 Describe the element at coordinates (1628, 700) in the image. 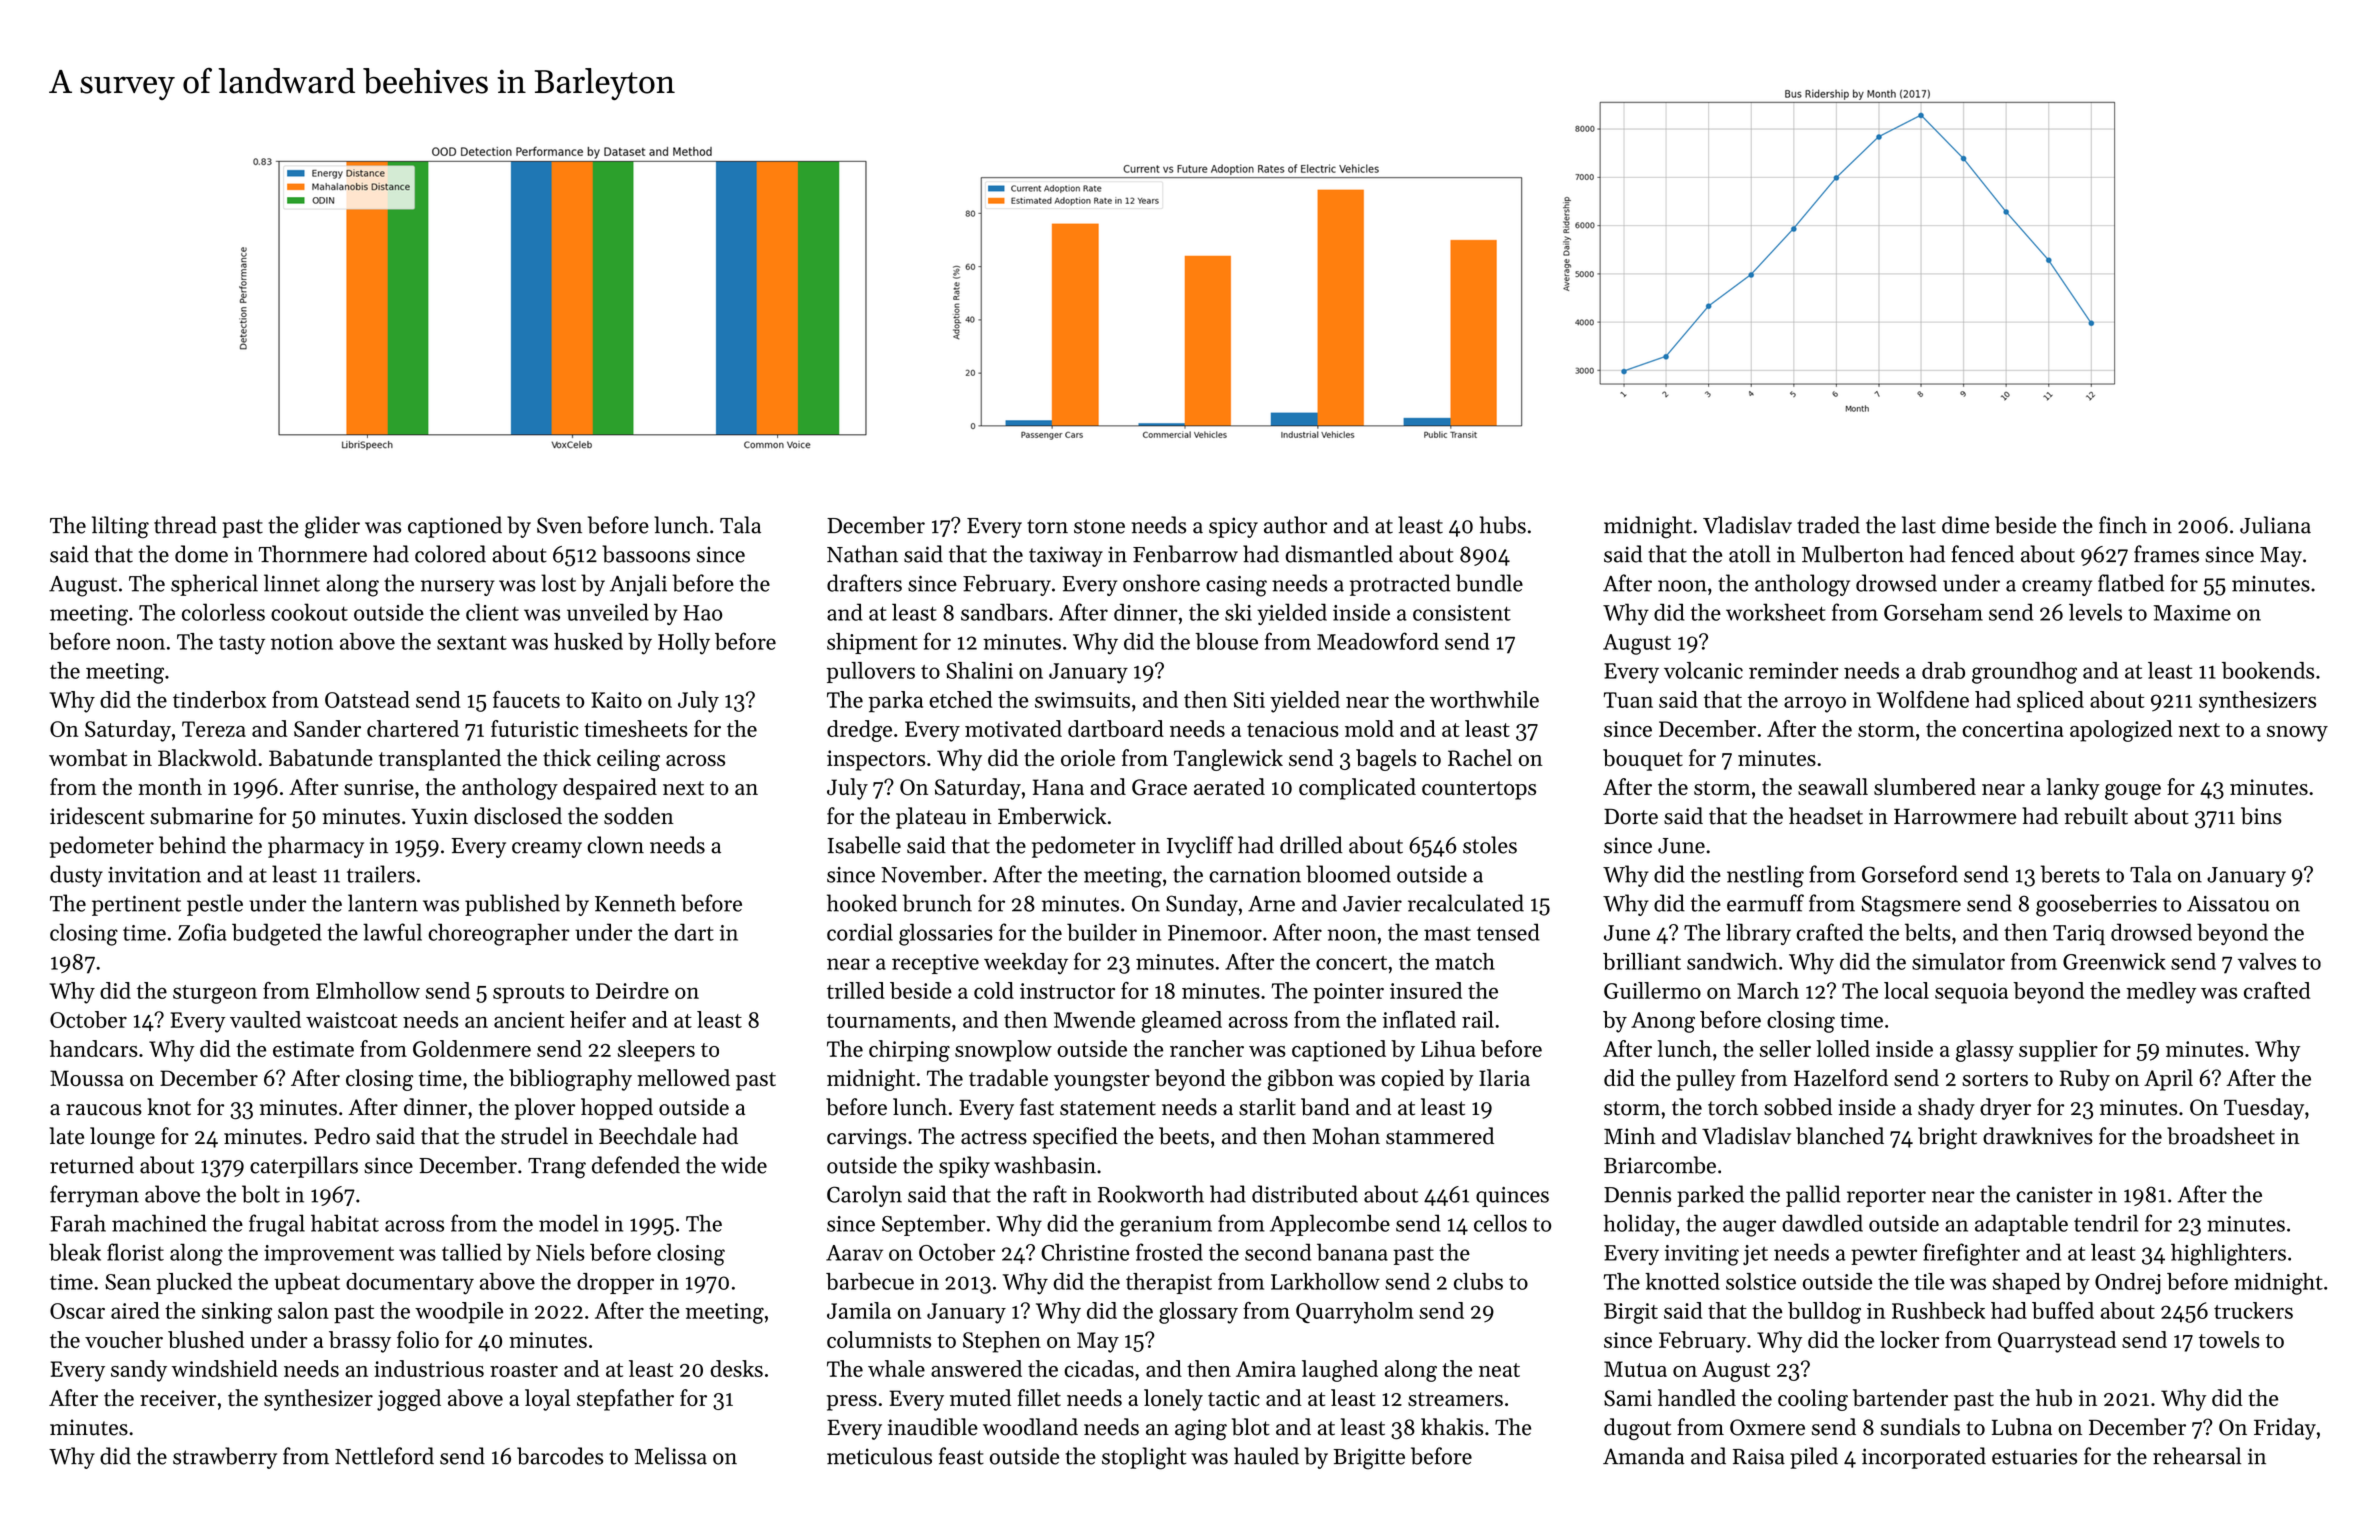

I see `Tuan` at that location.
